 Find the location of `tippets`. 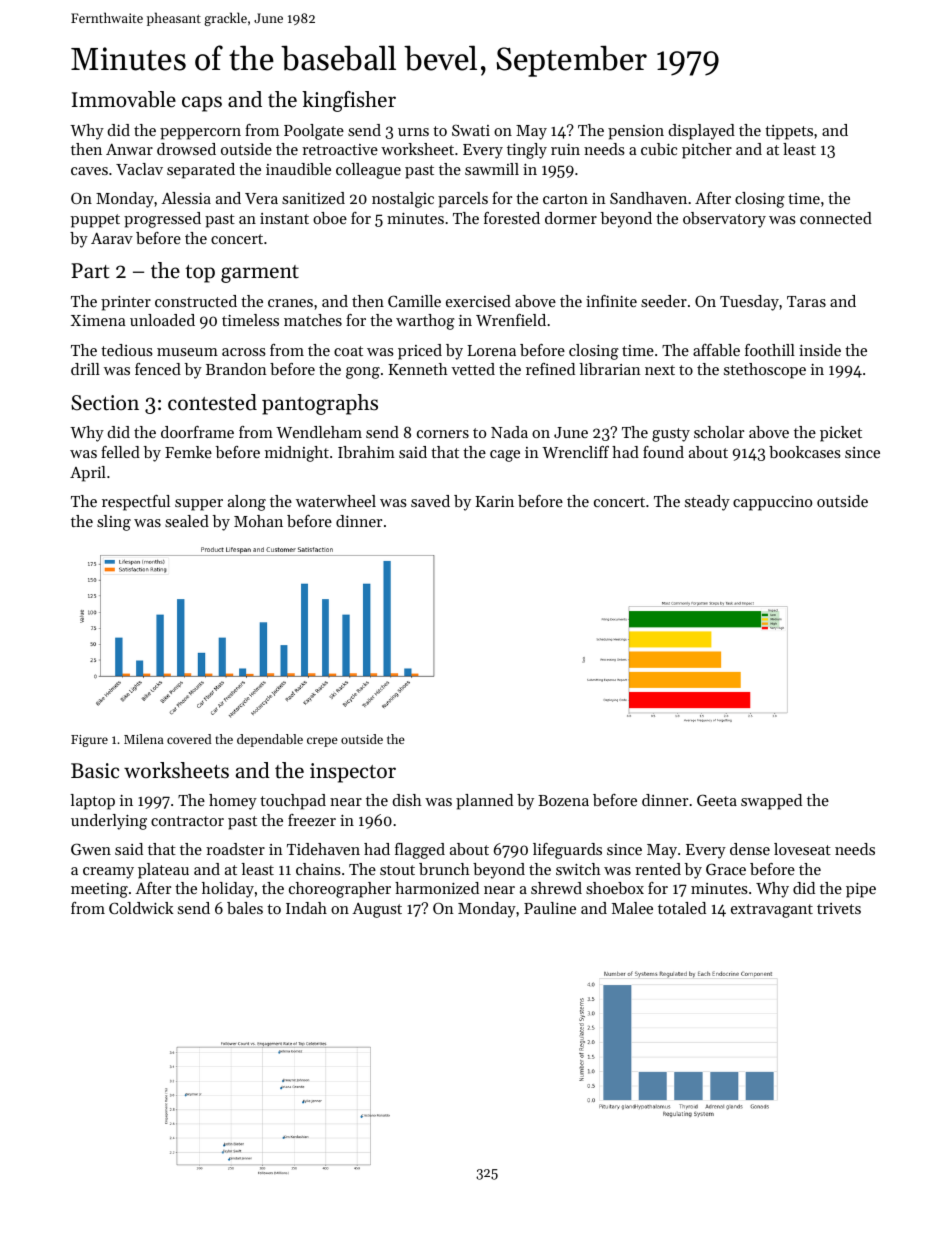

tippets is located at coordinates (789, 132).
